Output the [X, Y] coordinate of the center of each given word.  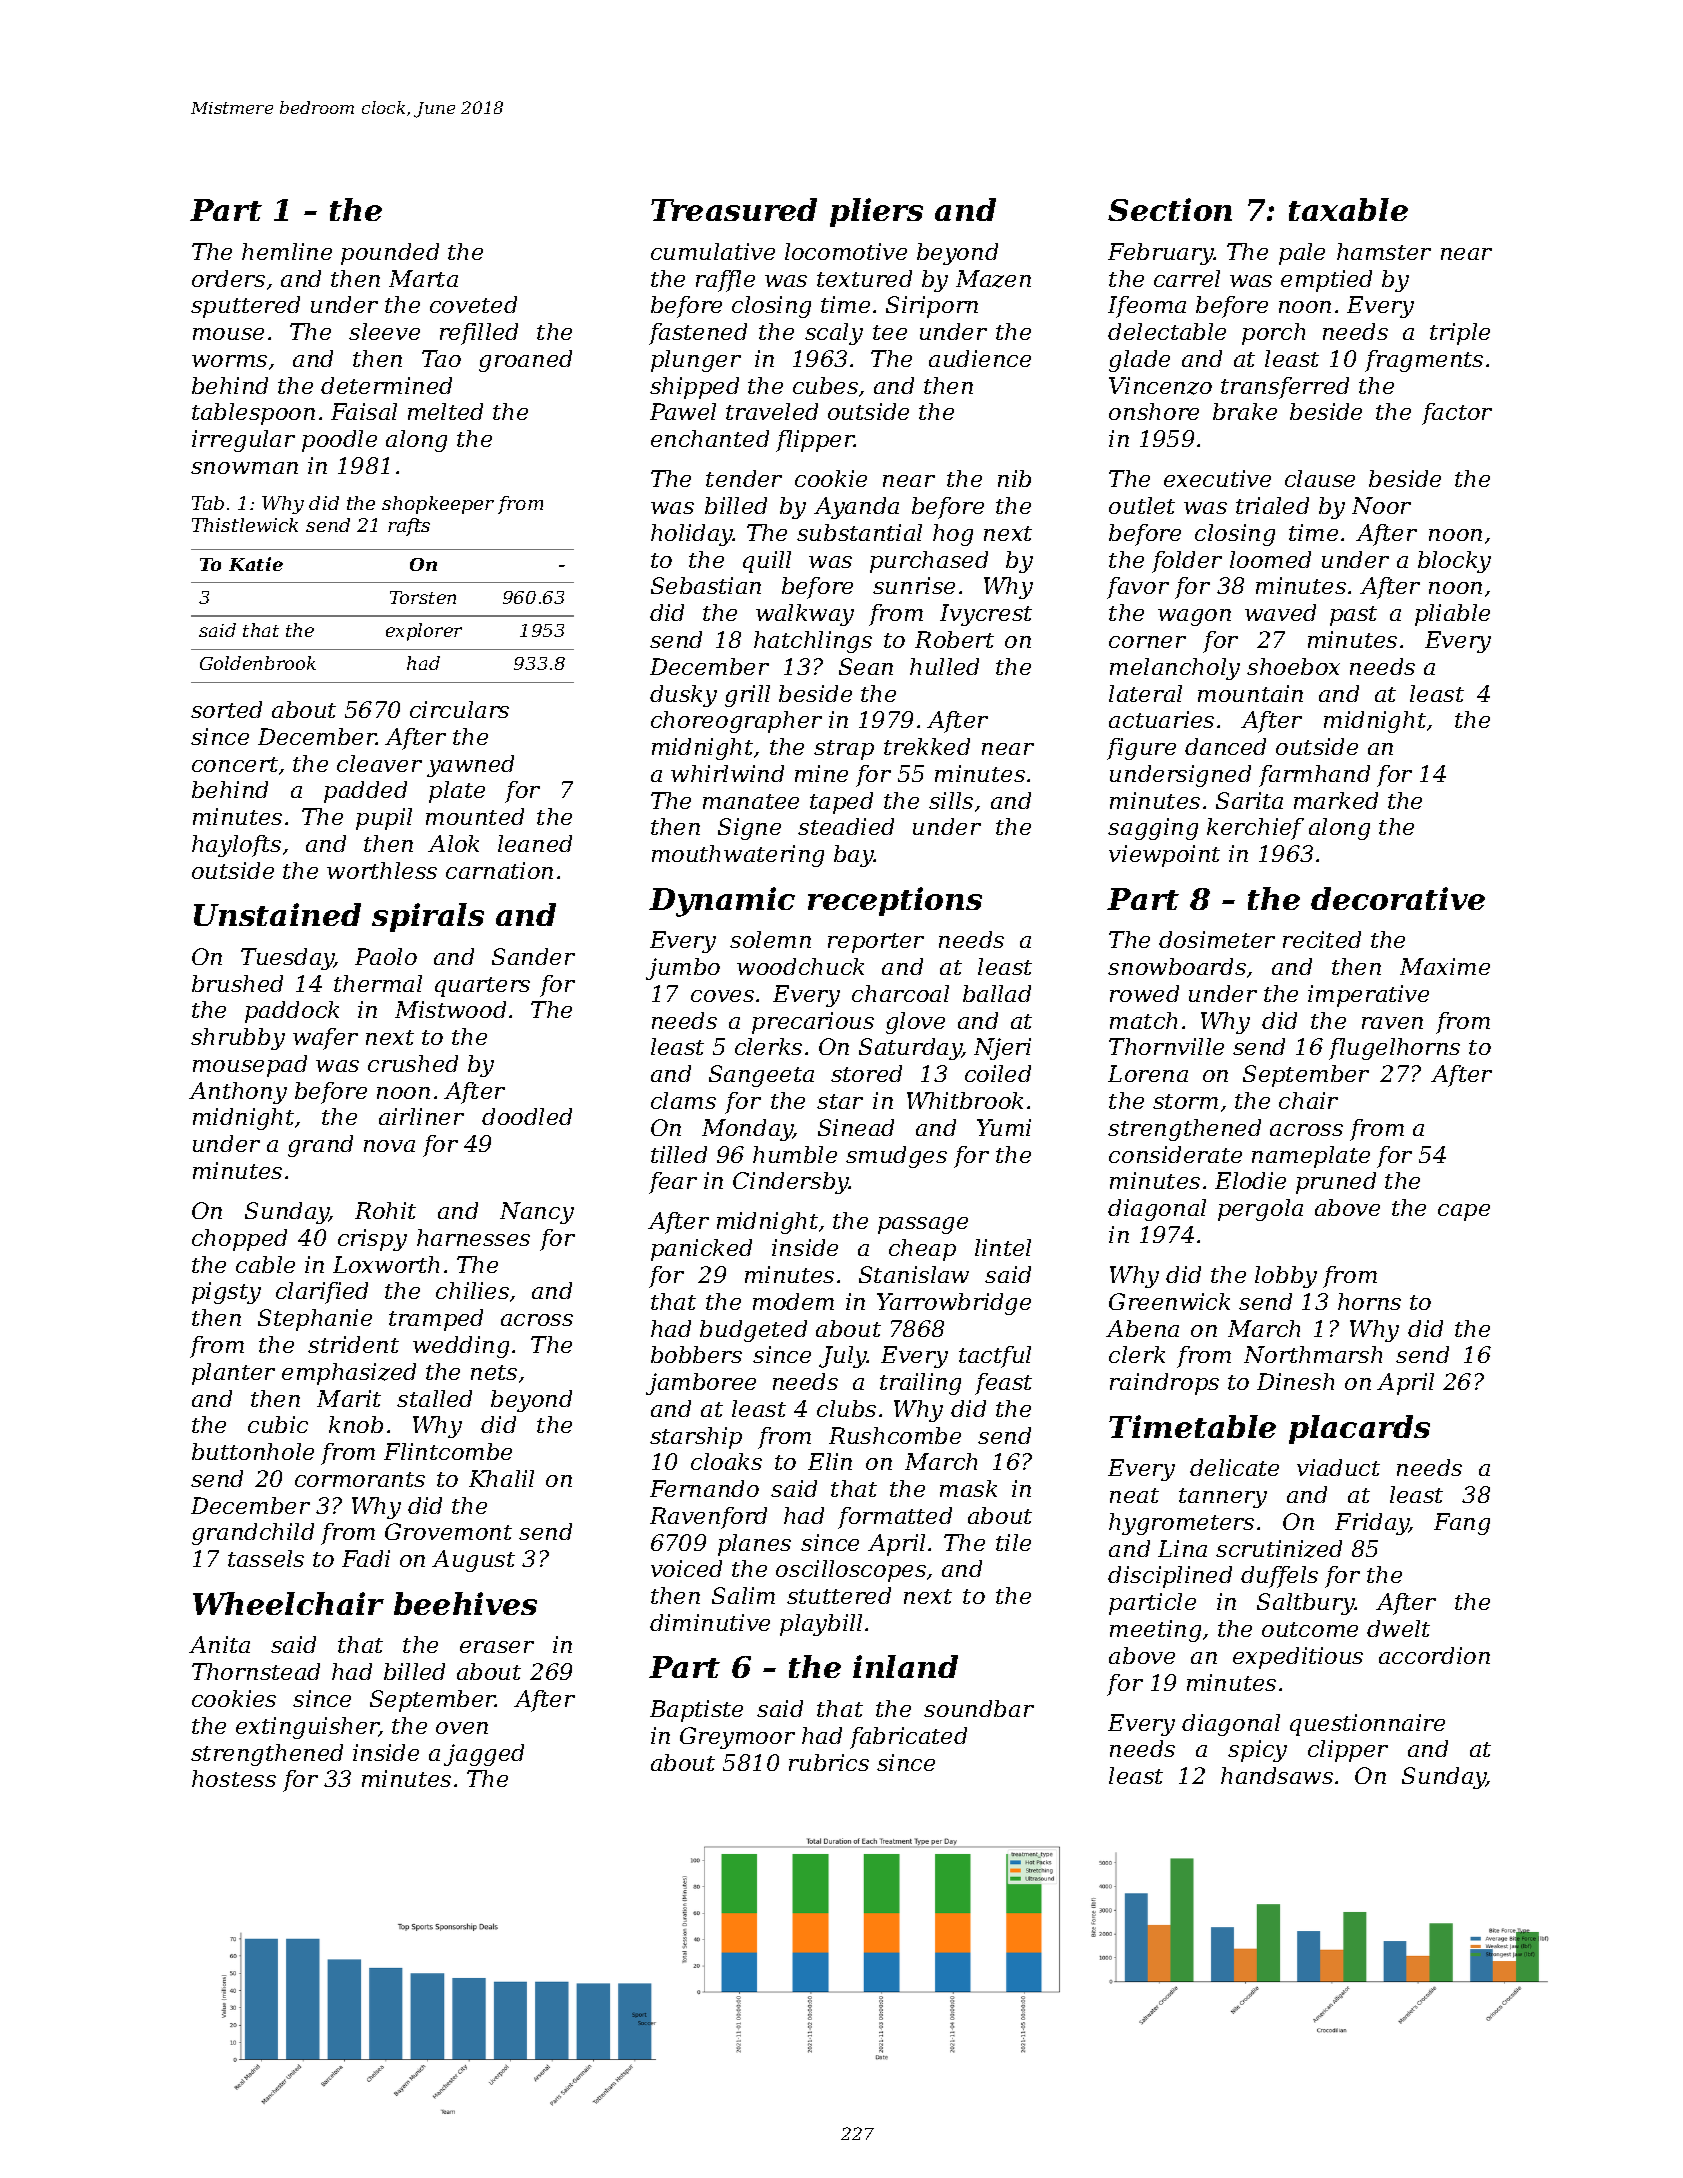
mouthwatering [738, 856]
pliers [876, 212]
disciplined [1170, 1577]
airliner [421, 1116]
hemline [287, 251]
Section [1170, 209]
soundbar [979, 1708]
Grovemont [448, 1531]
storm [1185, 1101]
